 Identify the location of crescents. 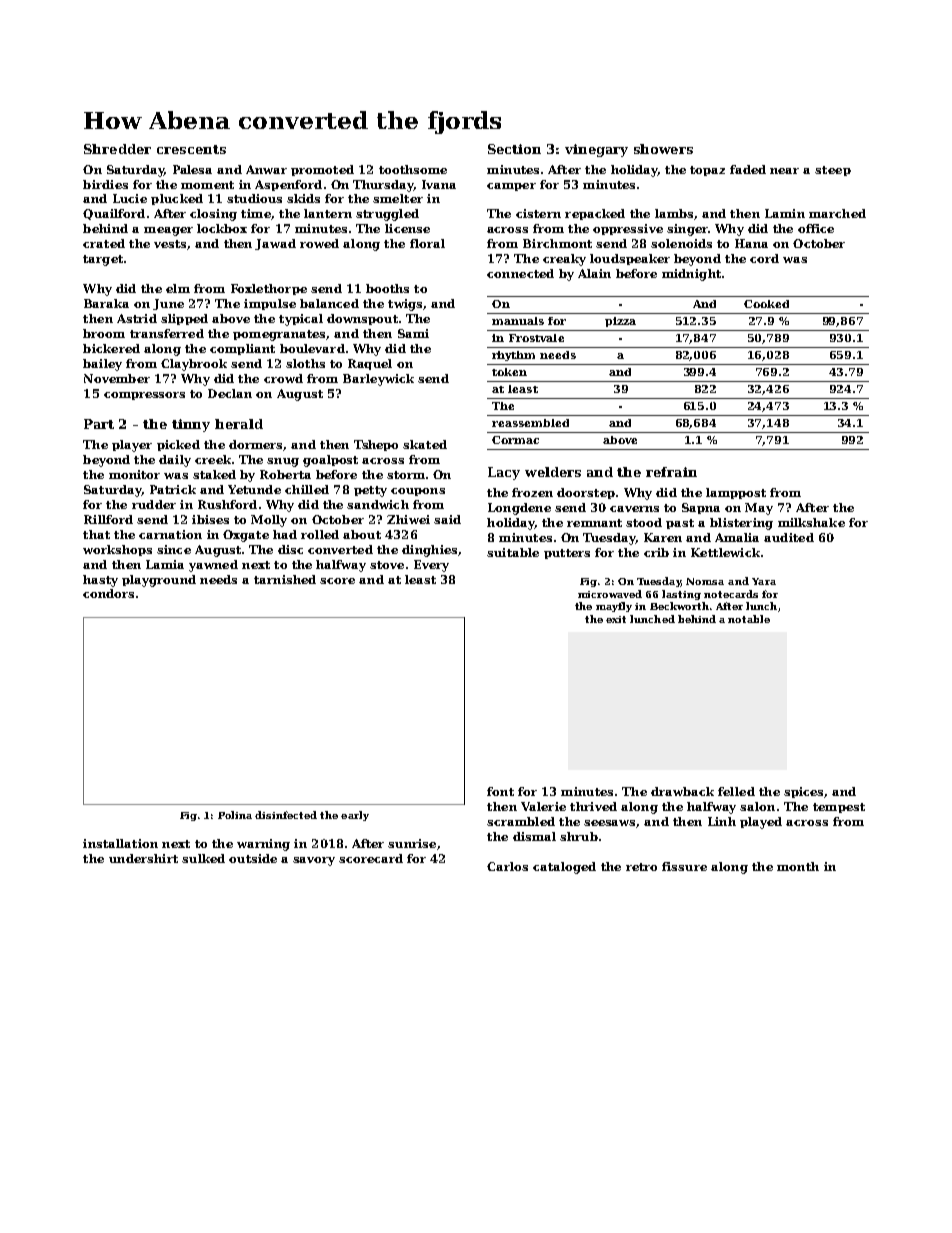
(191, 149).
